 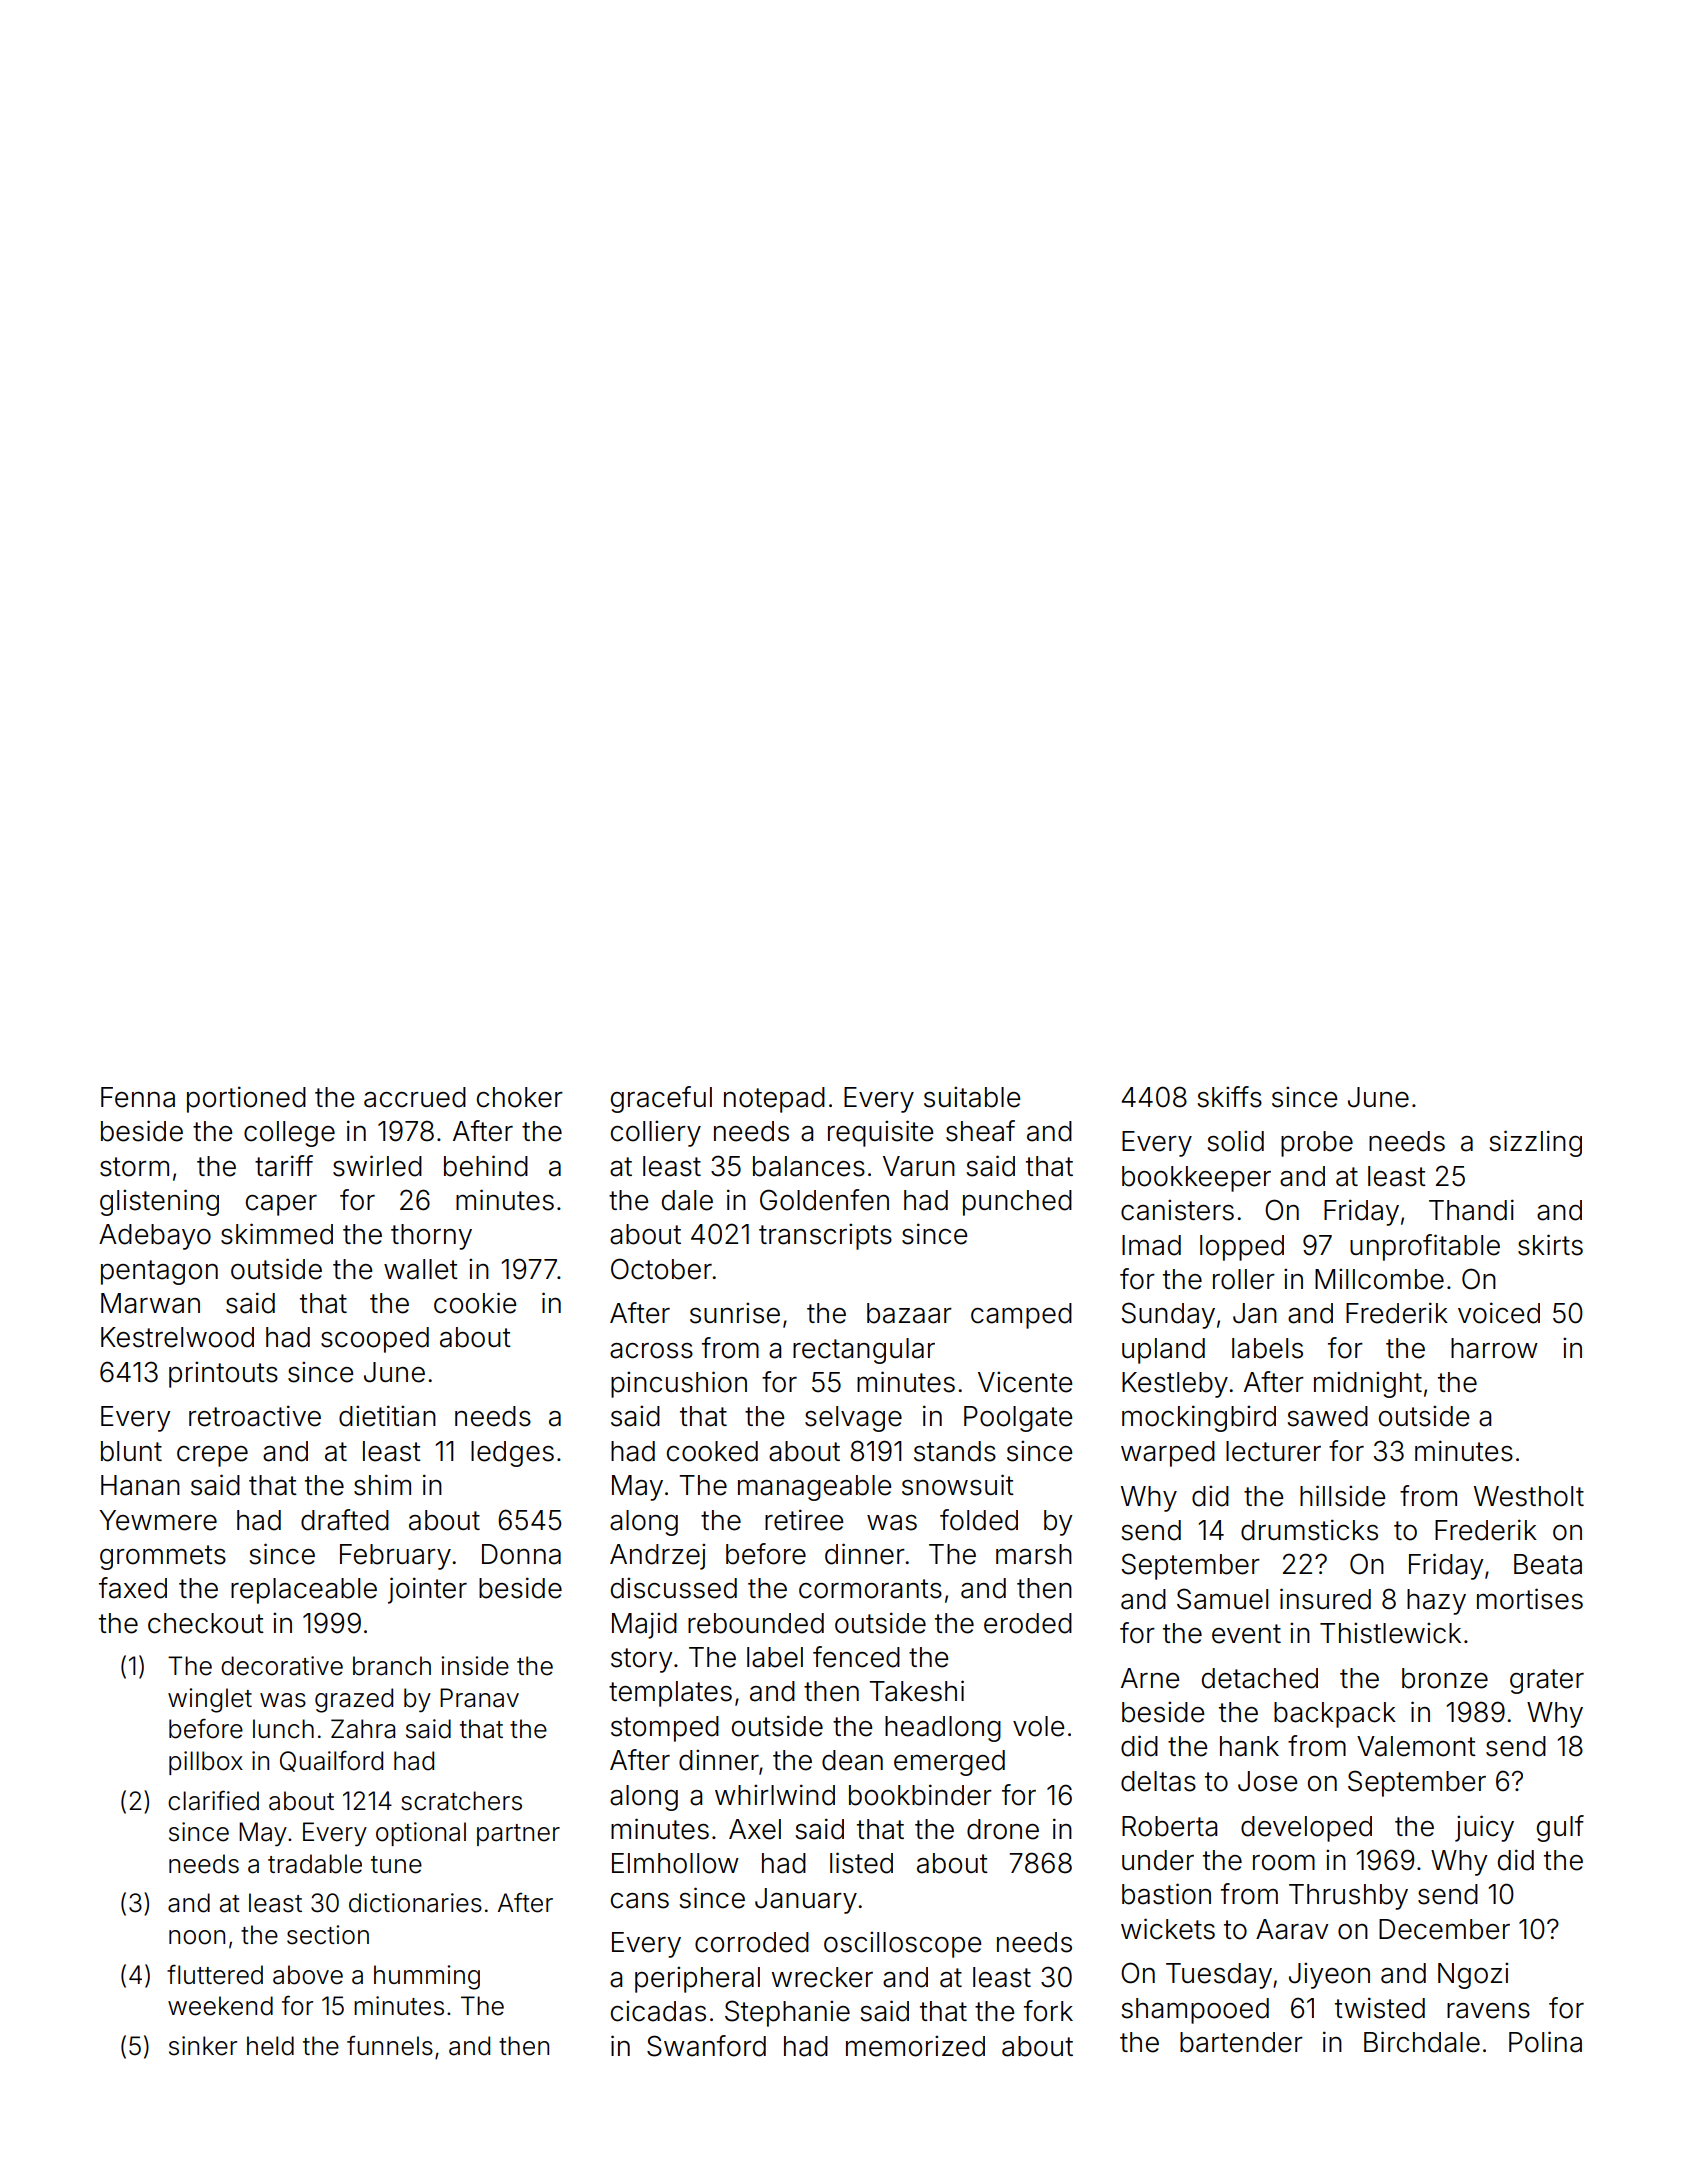 What do you see at coordinates (354, 1700) in the screenshot?
I see `grazed` at bounding box center [354, 1700].
